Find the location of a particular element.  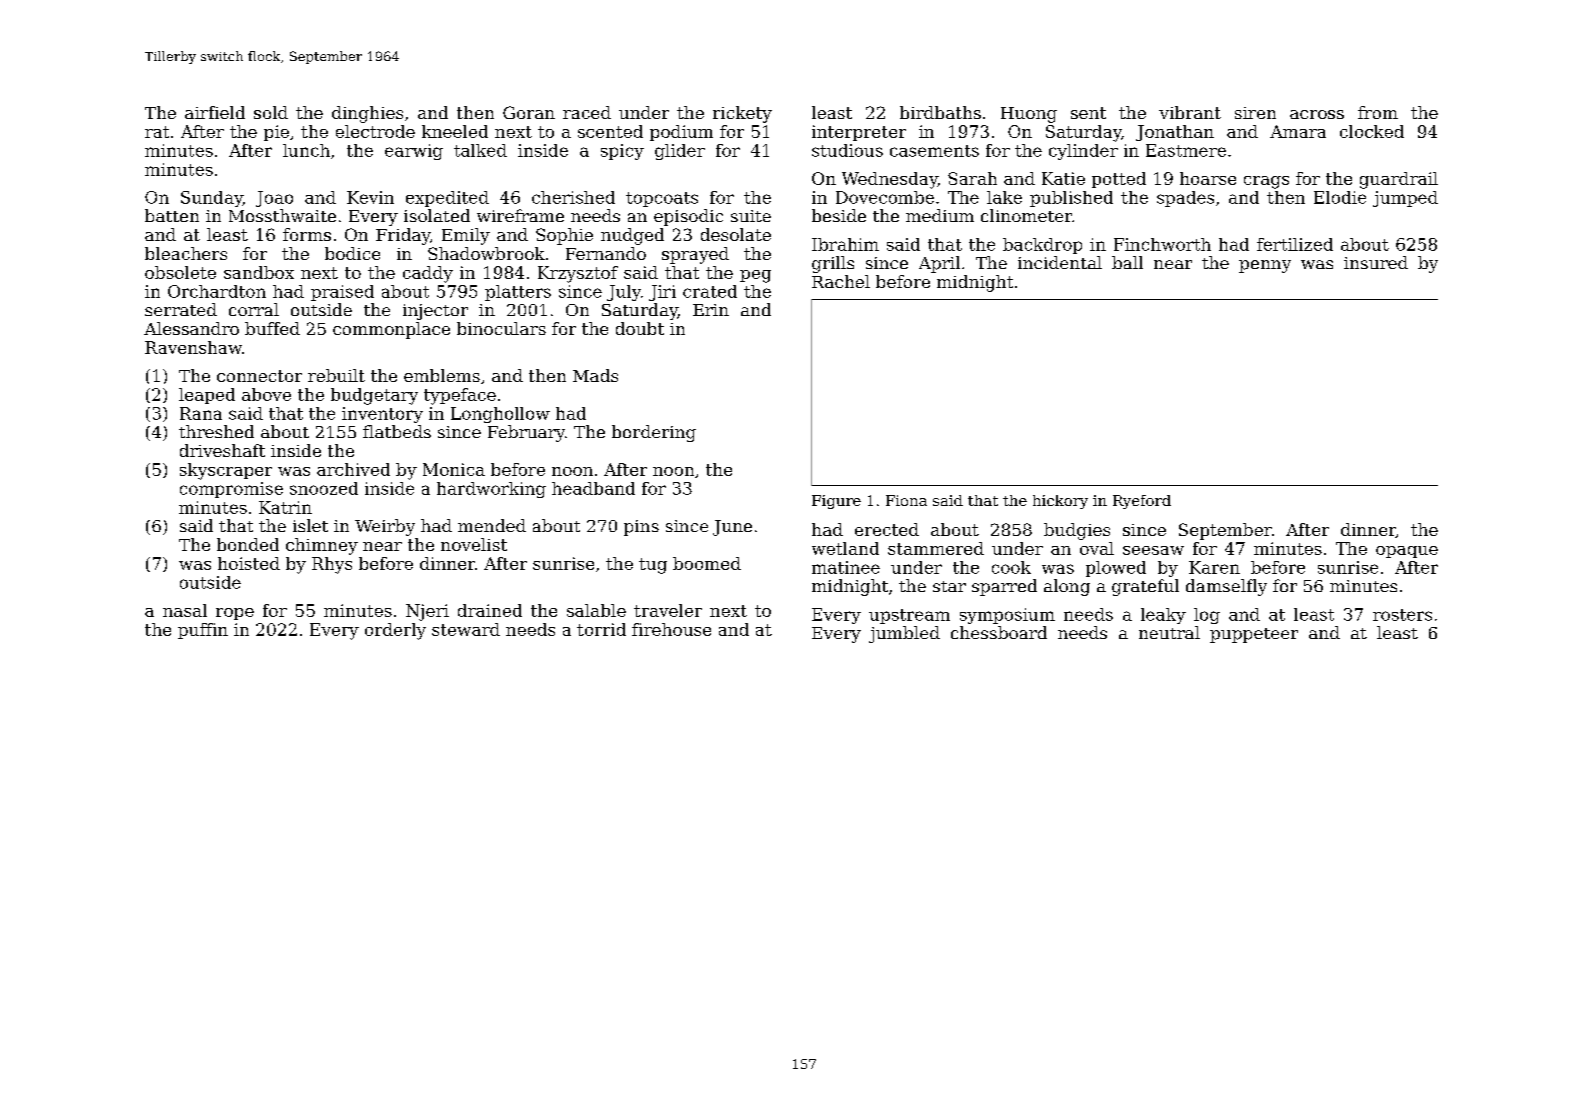

platters is located at coordinates (518, 293).
